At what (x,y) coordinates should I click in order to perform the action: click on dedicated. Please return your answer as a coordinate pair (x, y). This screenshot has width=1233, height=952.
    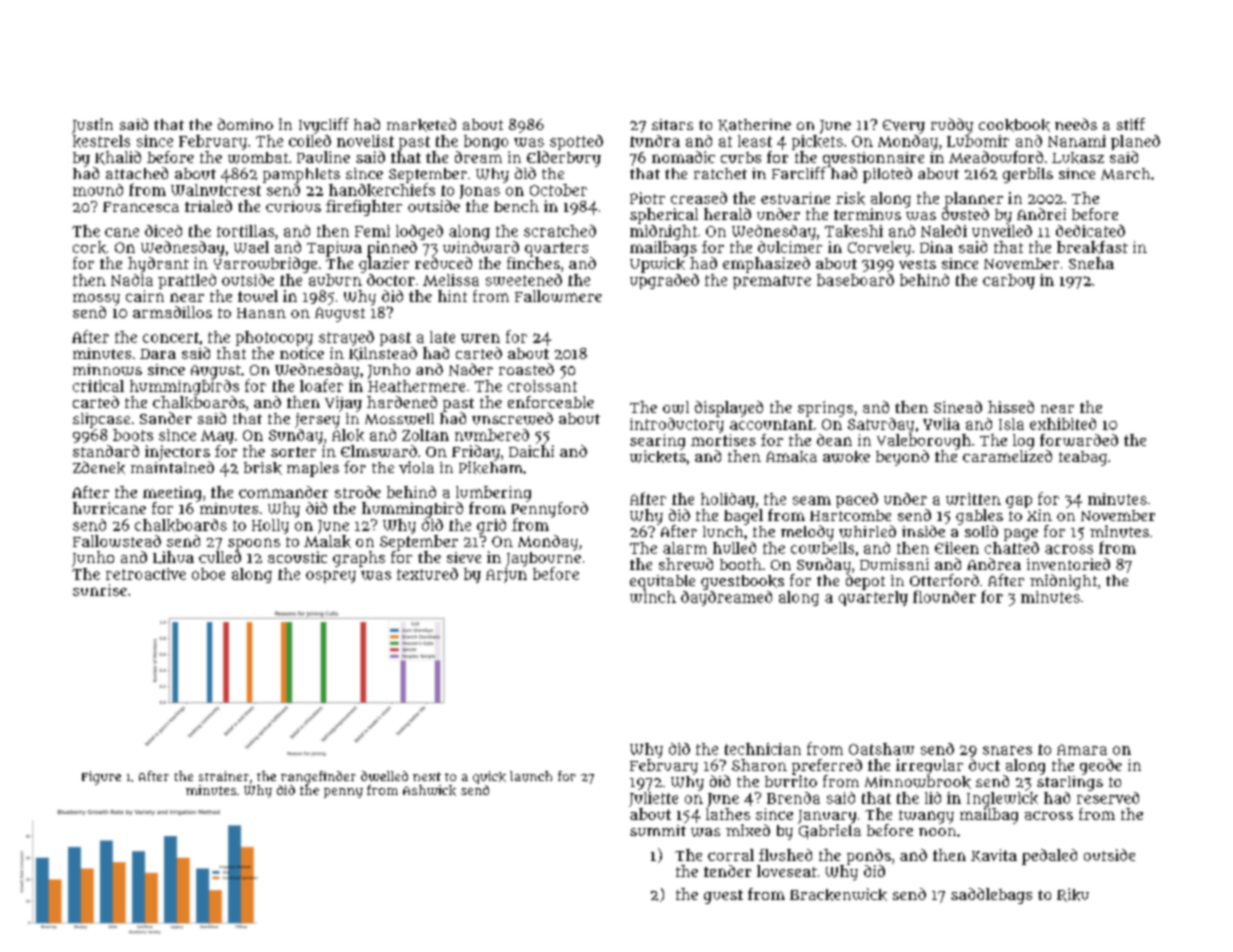
    Looking at the image, I should click on (1090, 231).
